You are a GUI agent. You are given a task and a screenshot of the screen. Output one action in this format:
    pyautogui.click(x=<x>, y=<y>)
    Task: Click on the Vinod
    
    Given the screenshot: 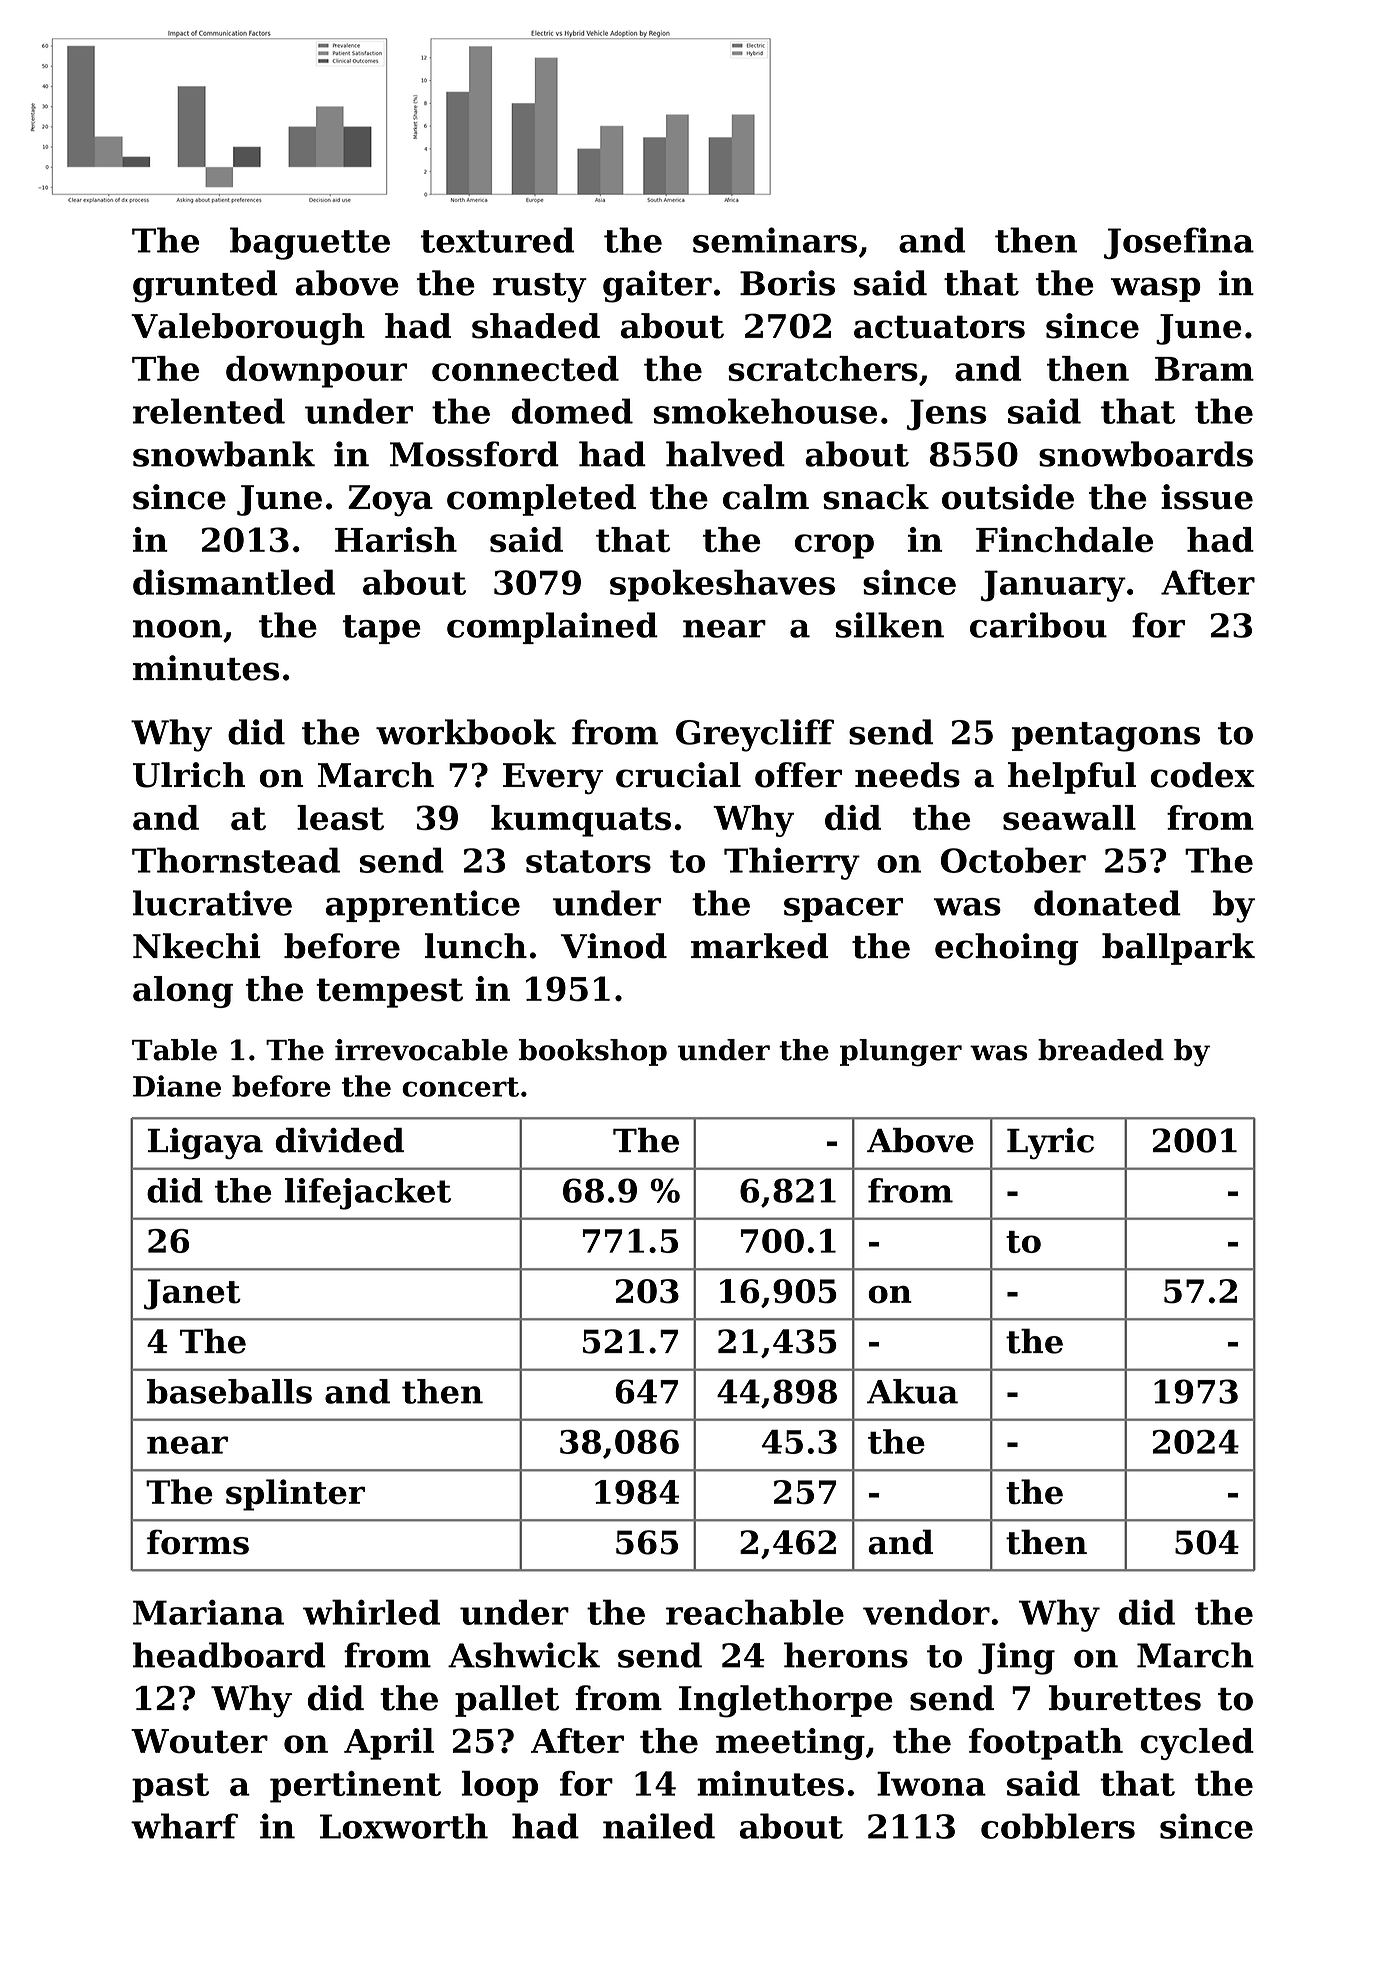 What is the action you would take?
    pyautogui.click(x=614, y=946)
